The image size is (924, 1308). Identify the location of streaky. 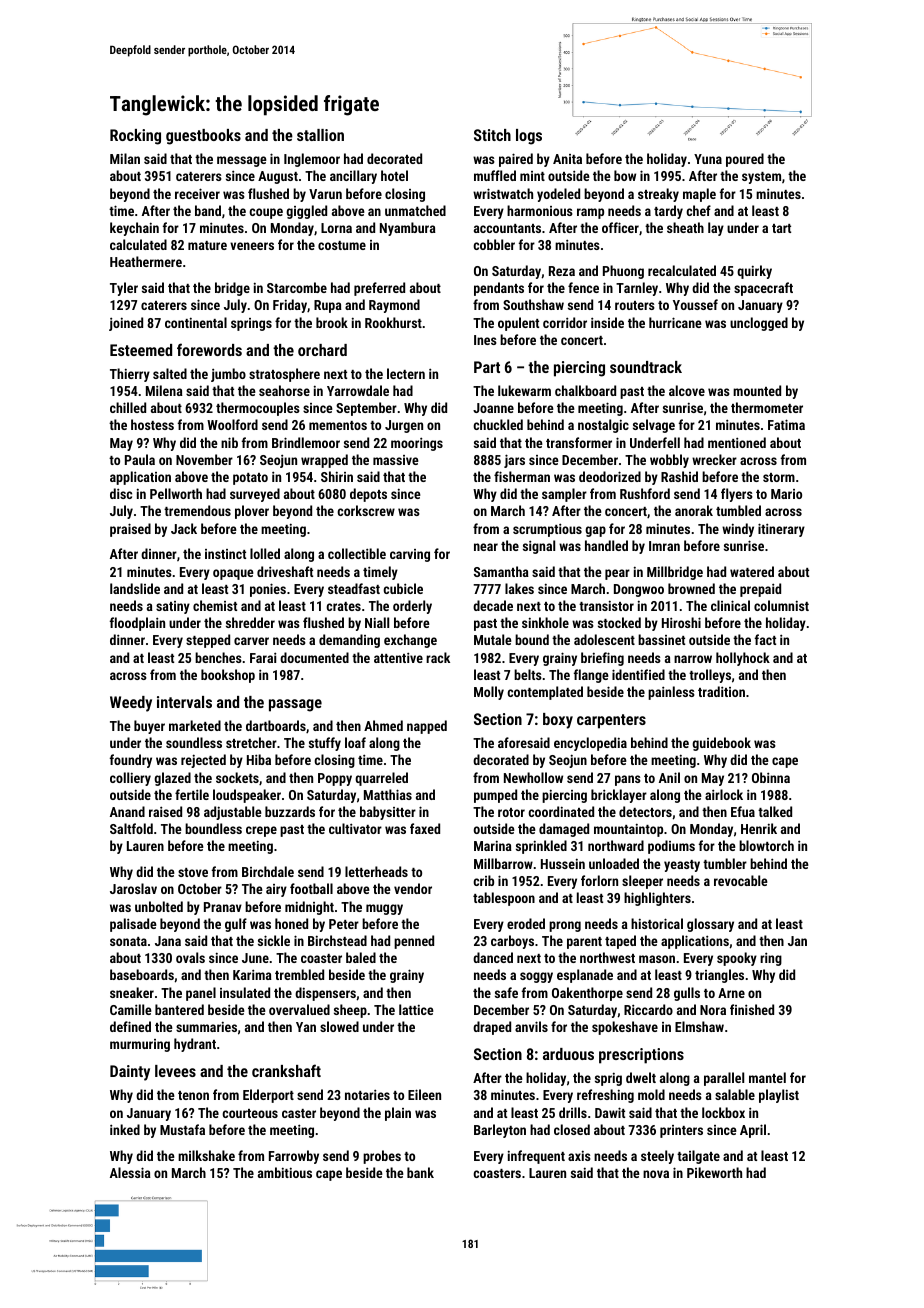
(658, 195).
